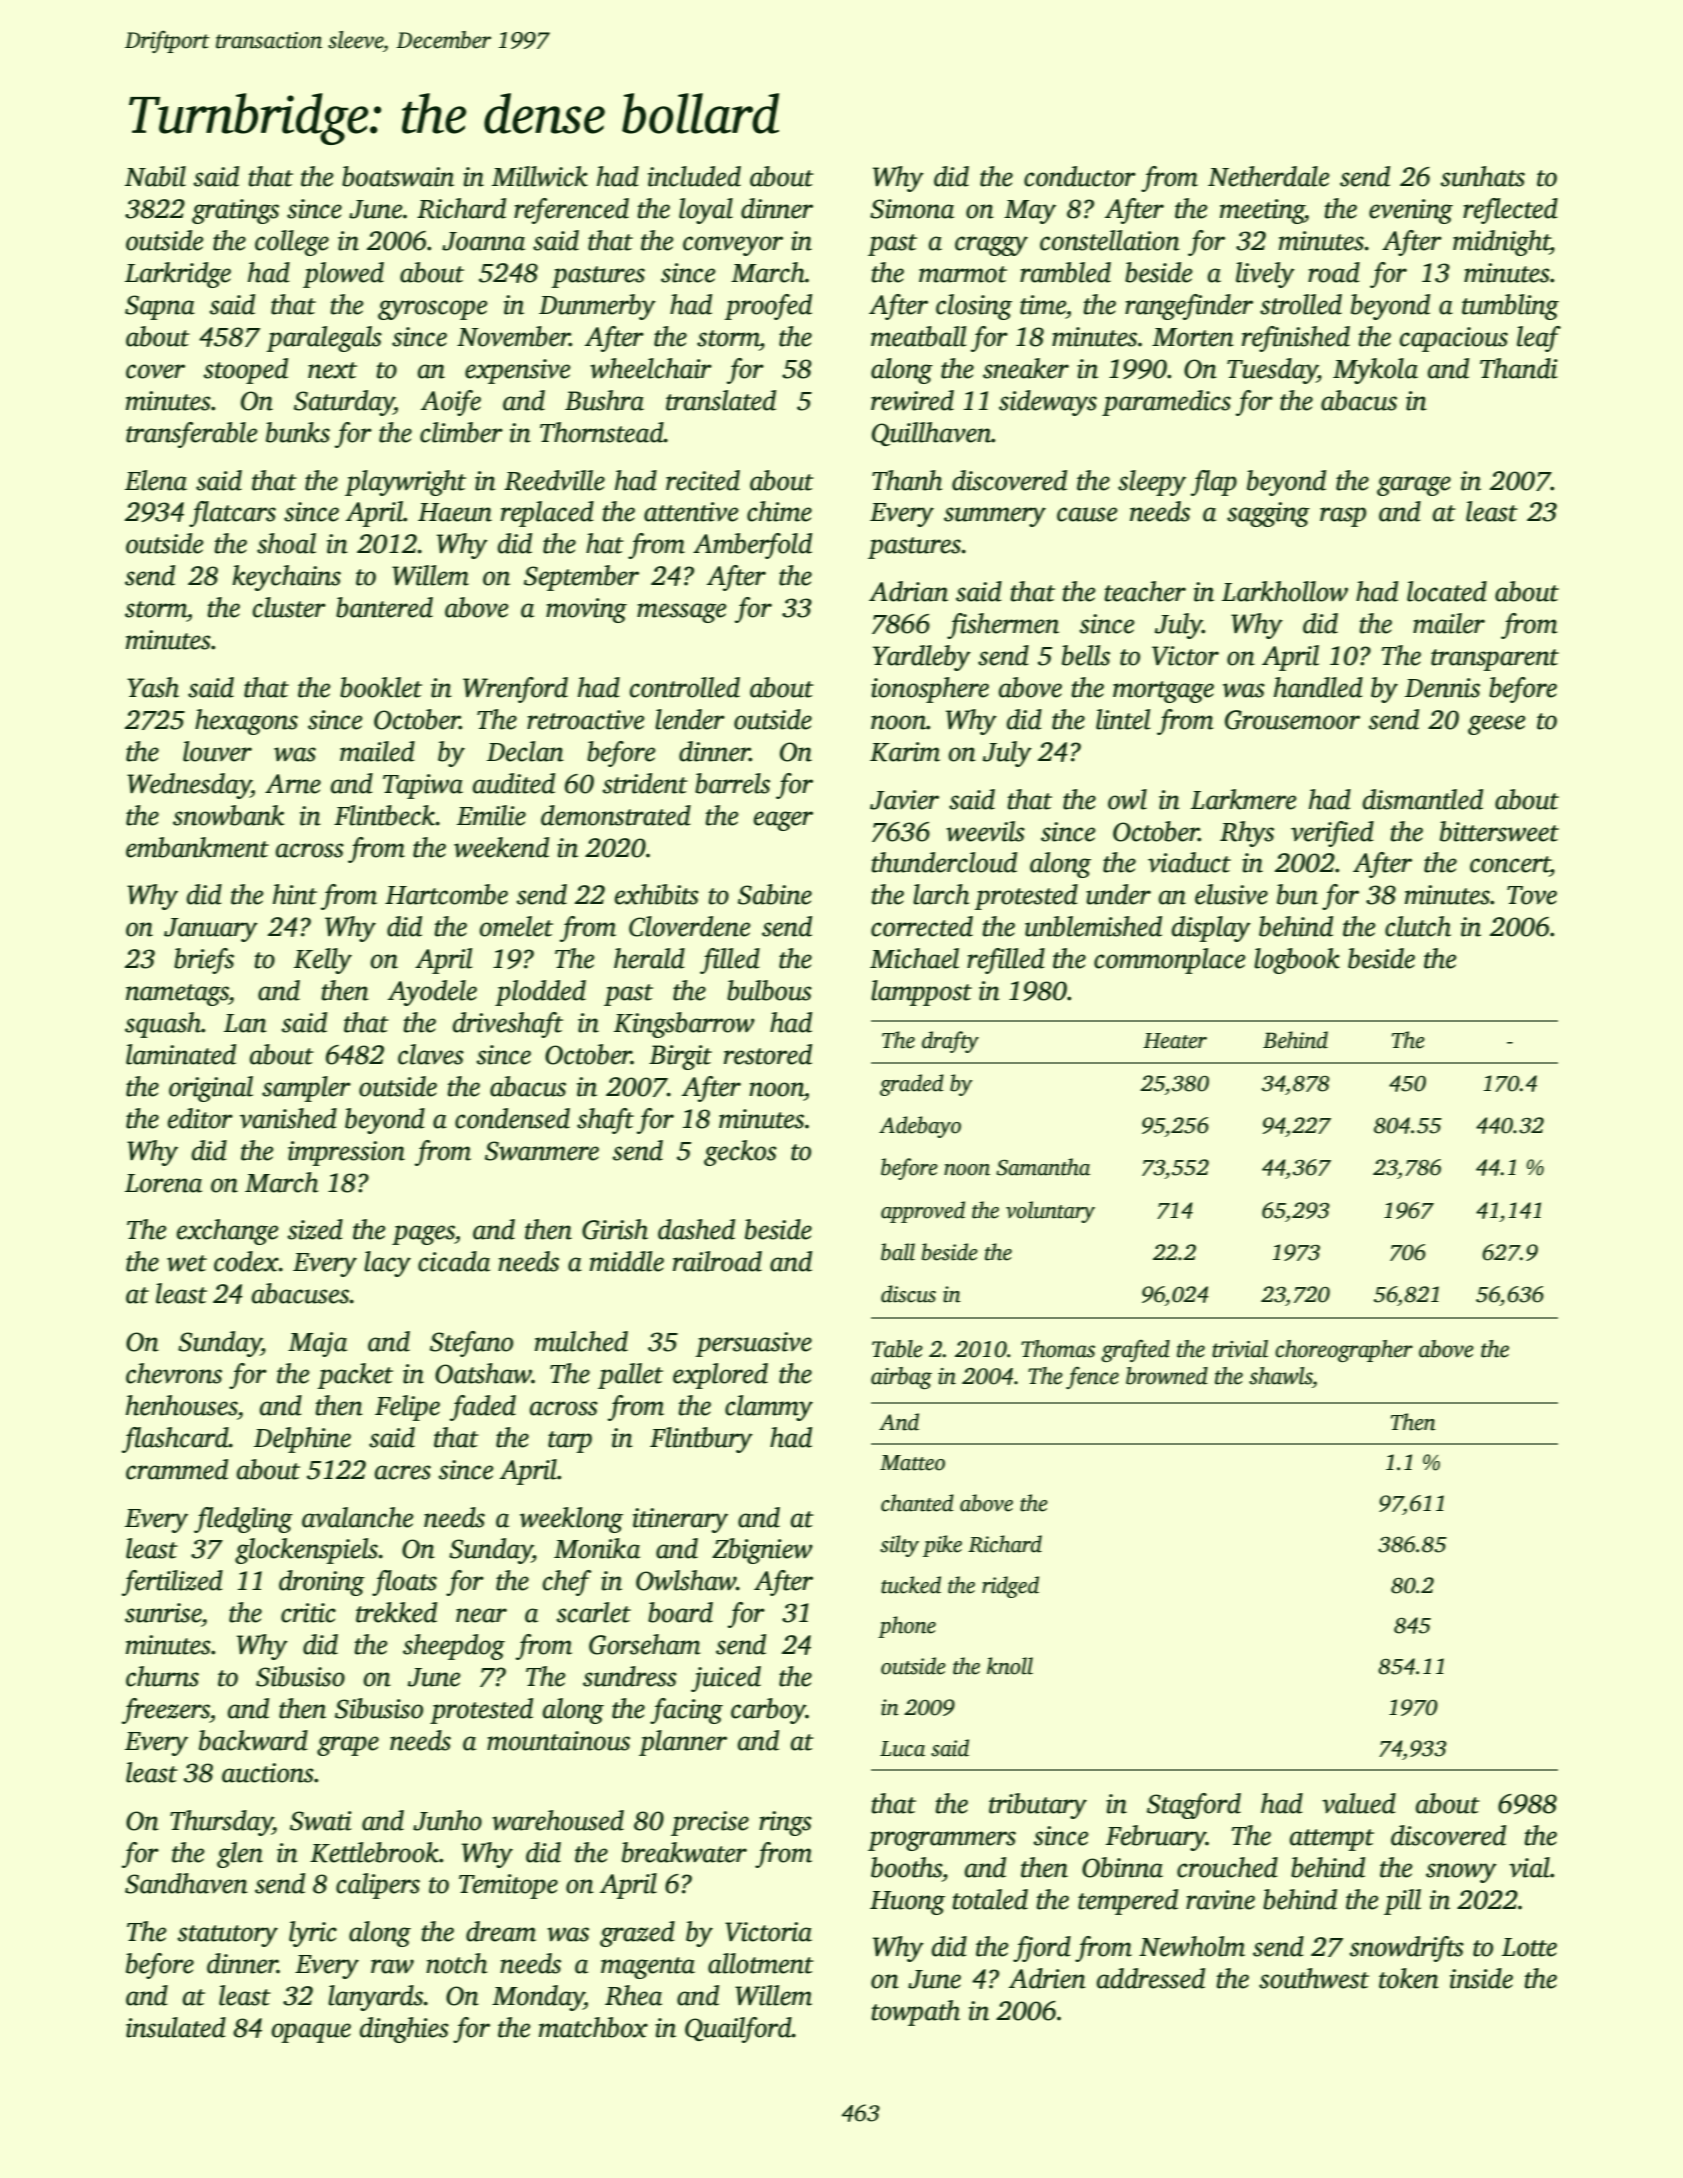 This screenshot has width=1683, height=2178. I want to click on opaque, so click(311, 2033).
